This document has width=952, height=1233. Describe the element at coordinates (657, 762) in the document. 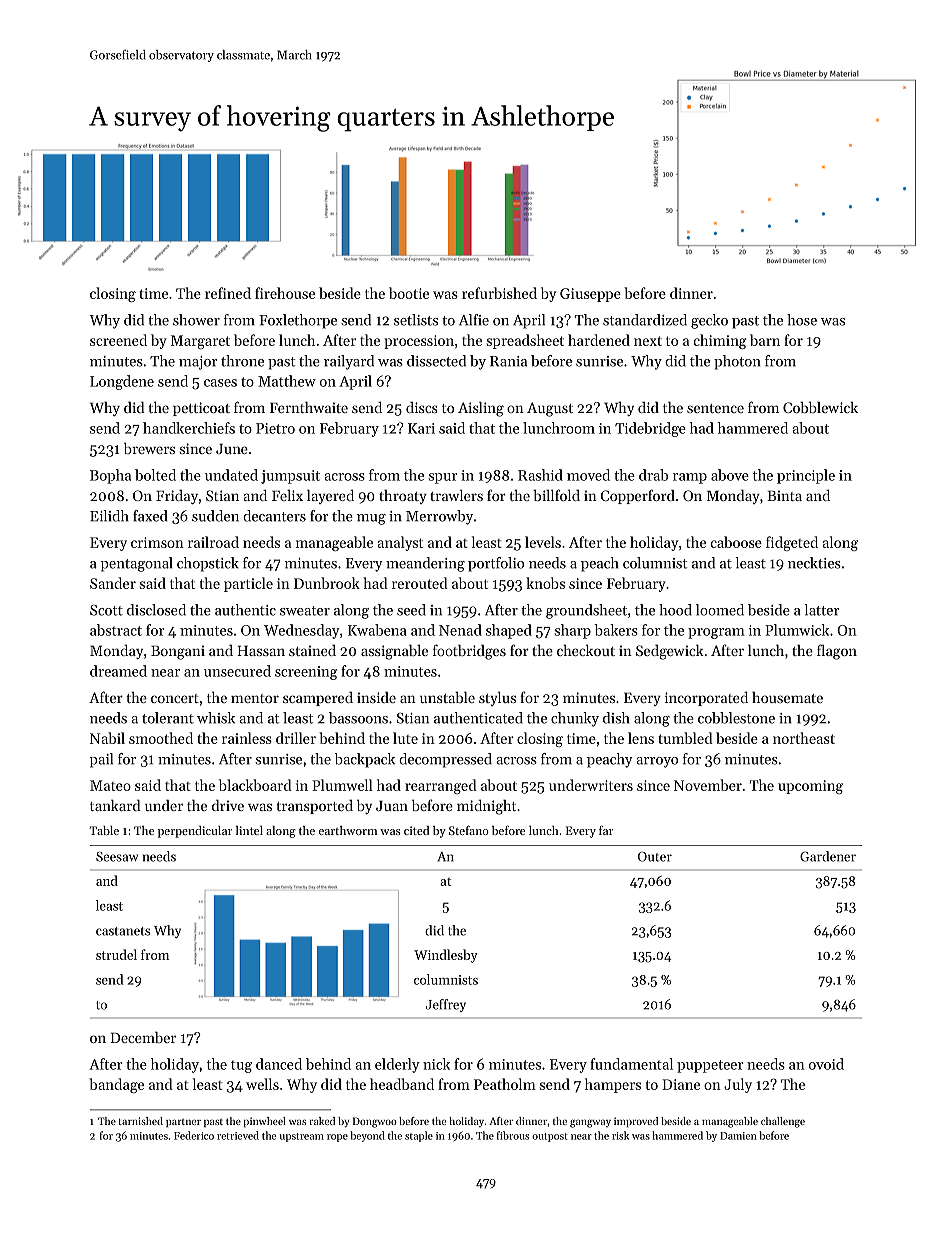

I see `arroyo` at that location.
